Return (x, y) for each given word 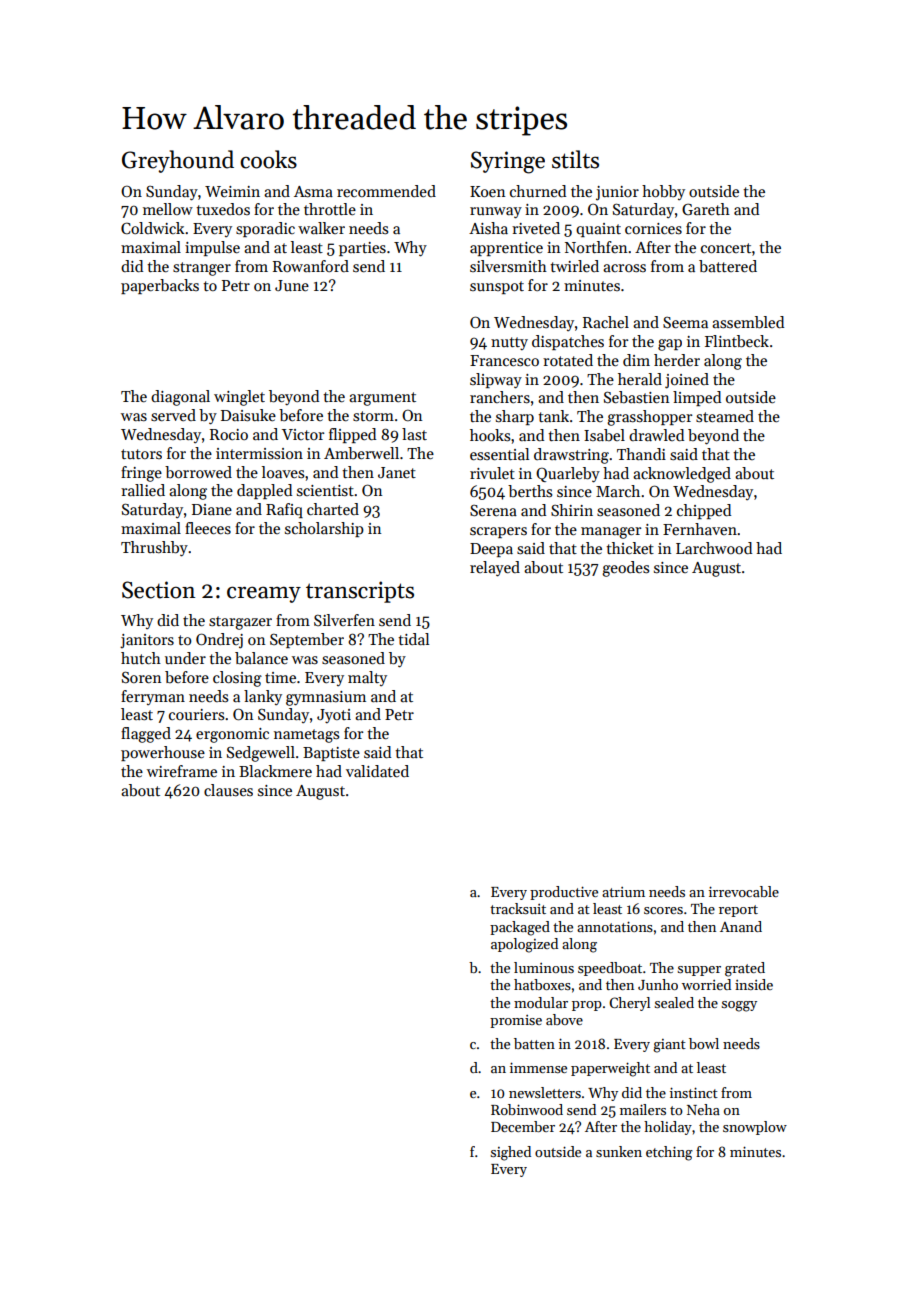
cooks (268, 159)
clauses (228, 790)
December (523, 1126)
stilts (575, 159)
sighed (511, 1153)
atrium (623, 892)
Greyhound (178, 161)
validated (377, 771)
